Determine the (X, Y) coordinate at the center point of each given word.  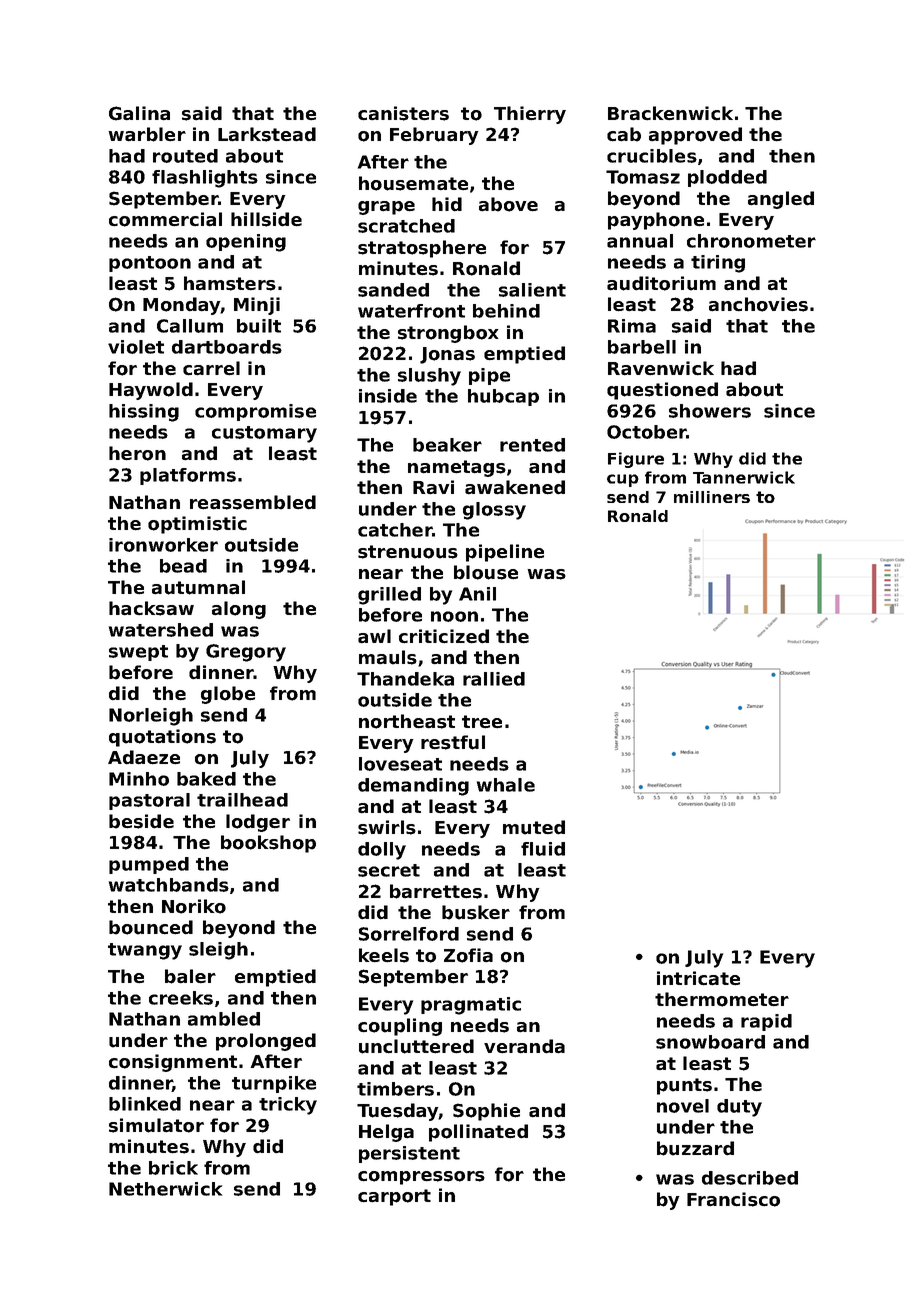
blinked (145, 1104)
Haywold (151, 391)
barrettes (436, 891)
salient (532, 290)
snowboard (710, 1042)
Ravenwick (661, 368)
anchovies (758, 304)
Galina (139, 113)
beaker (447, 445)
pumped (149, 865)
